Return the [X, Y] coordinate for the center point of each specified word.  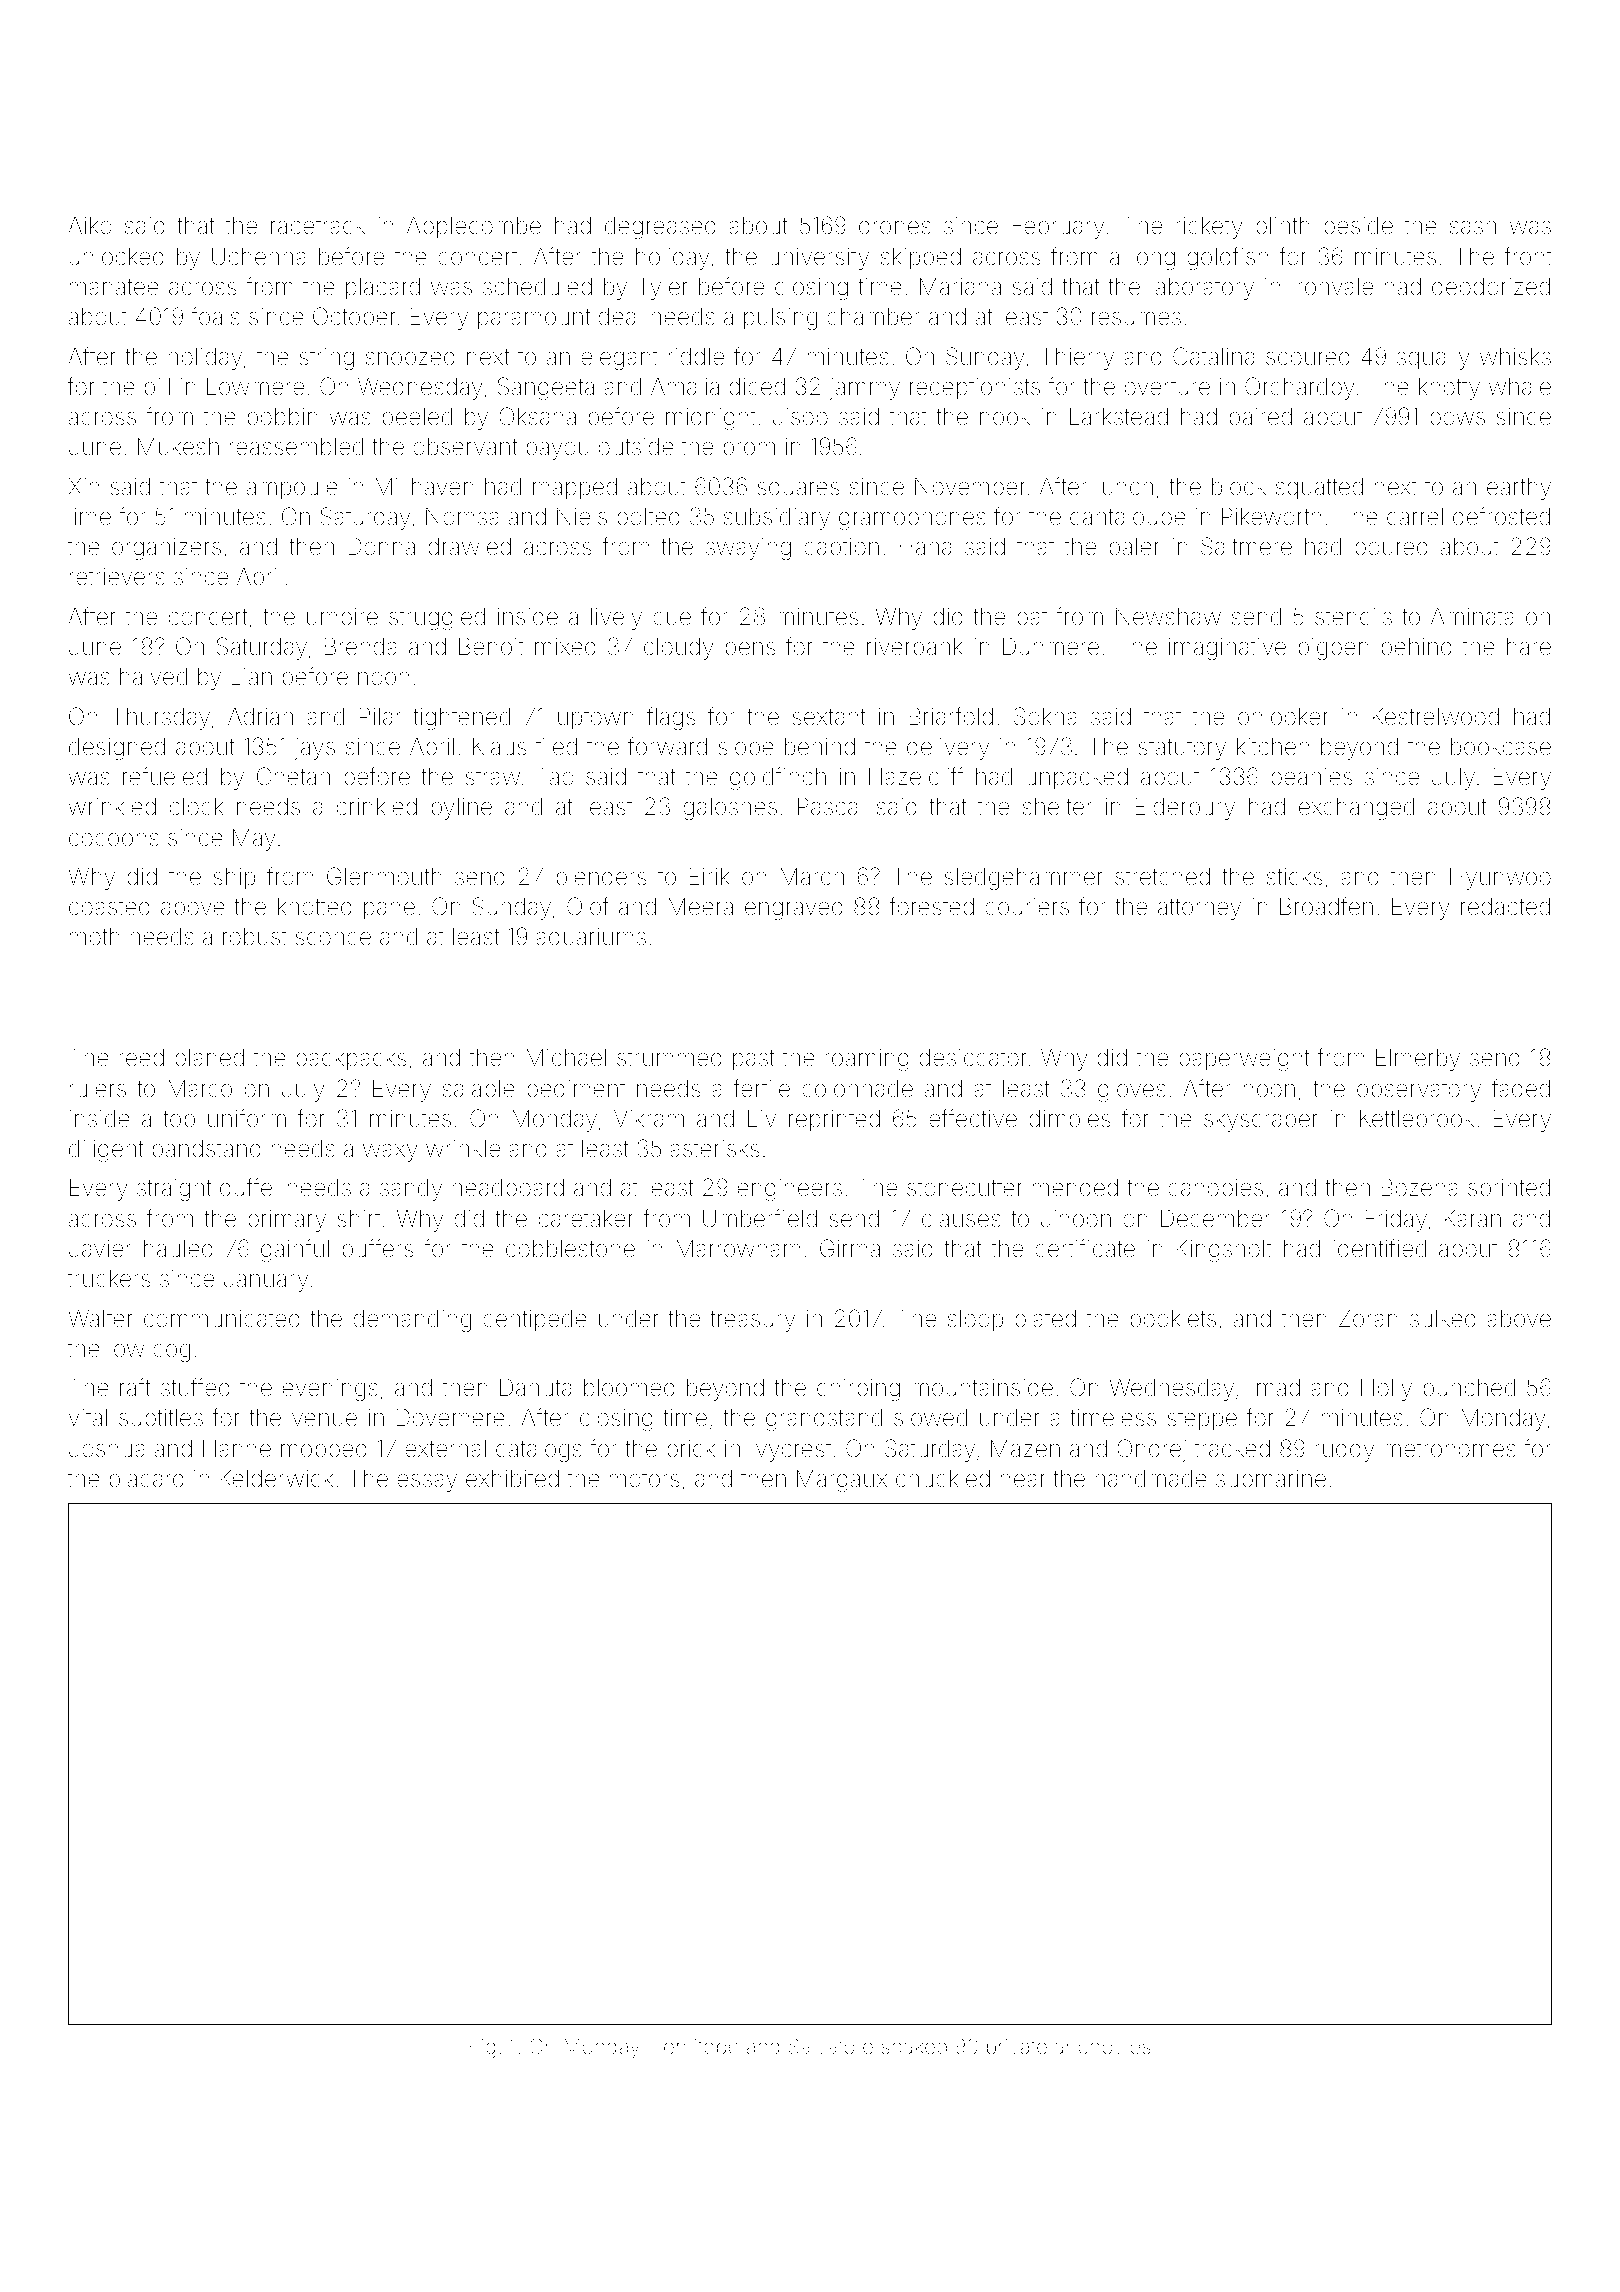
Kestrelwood [1436, 717]
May [254, 839]
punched [1469, 1390]
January [266, 1281]
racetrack [318, 226]
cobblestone [570, 1249]
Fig [483, 2048]
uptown [596, 719]
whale [1520, 387]
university [819, 259]
